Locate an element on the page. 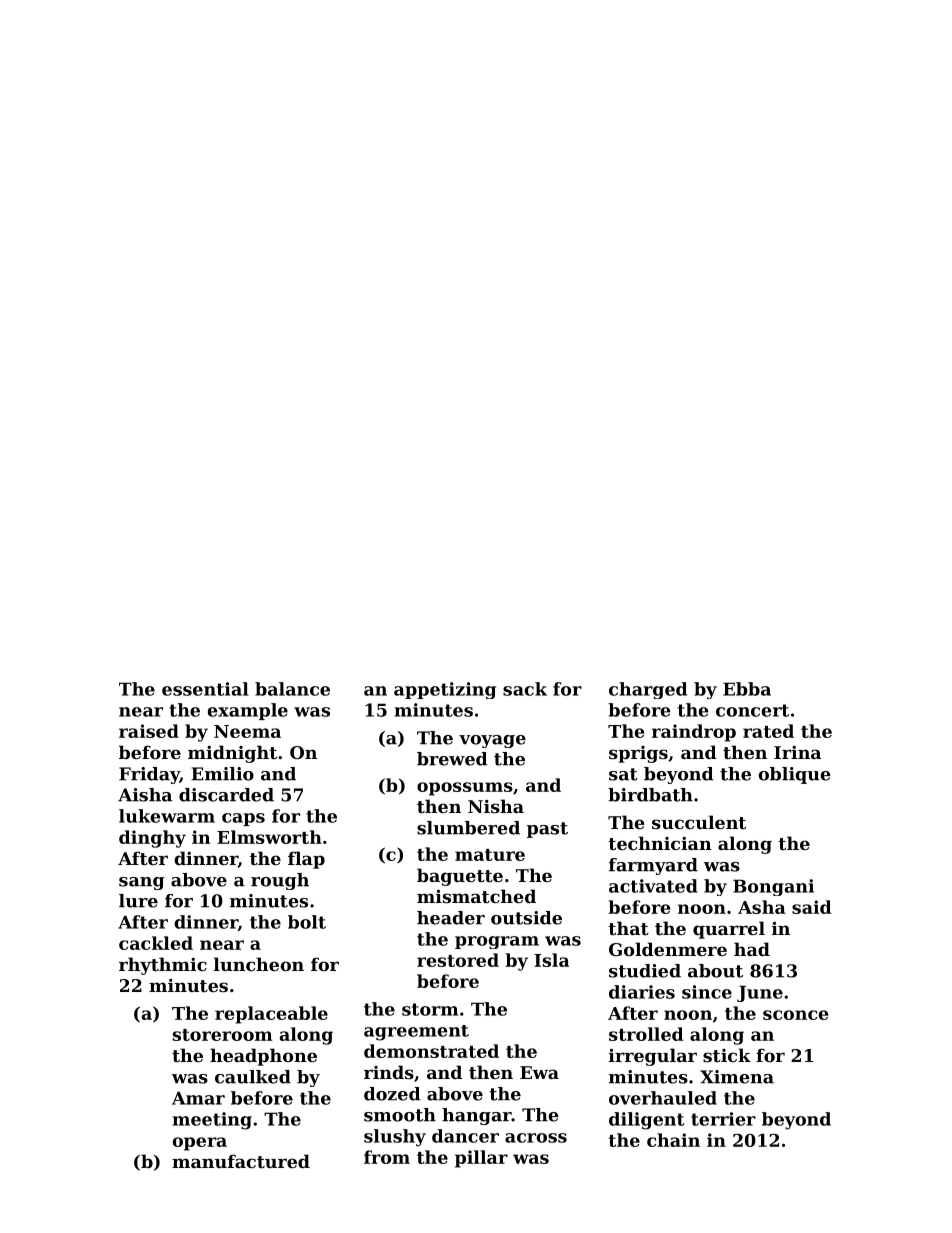 Image resolution: width=952 pixels, height=1233 pixels. sang is located at coordinates (142, 883).
